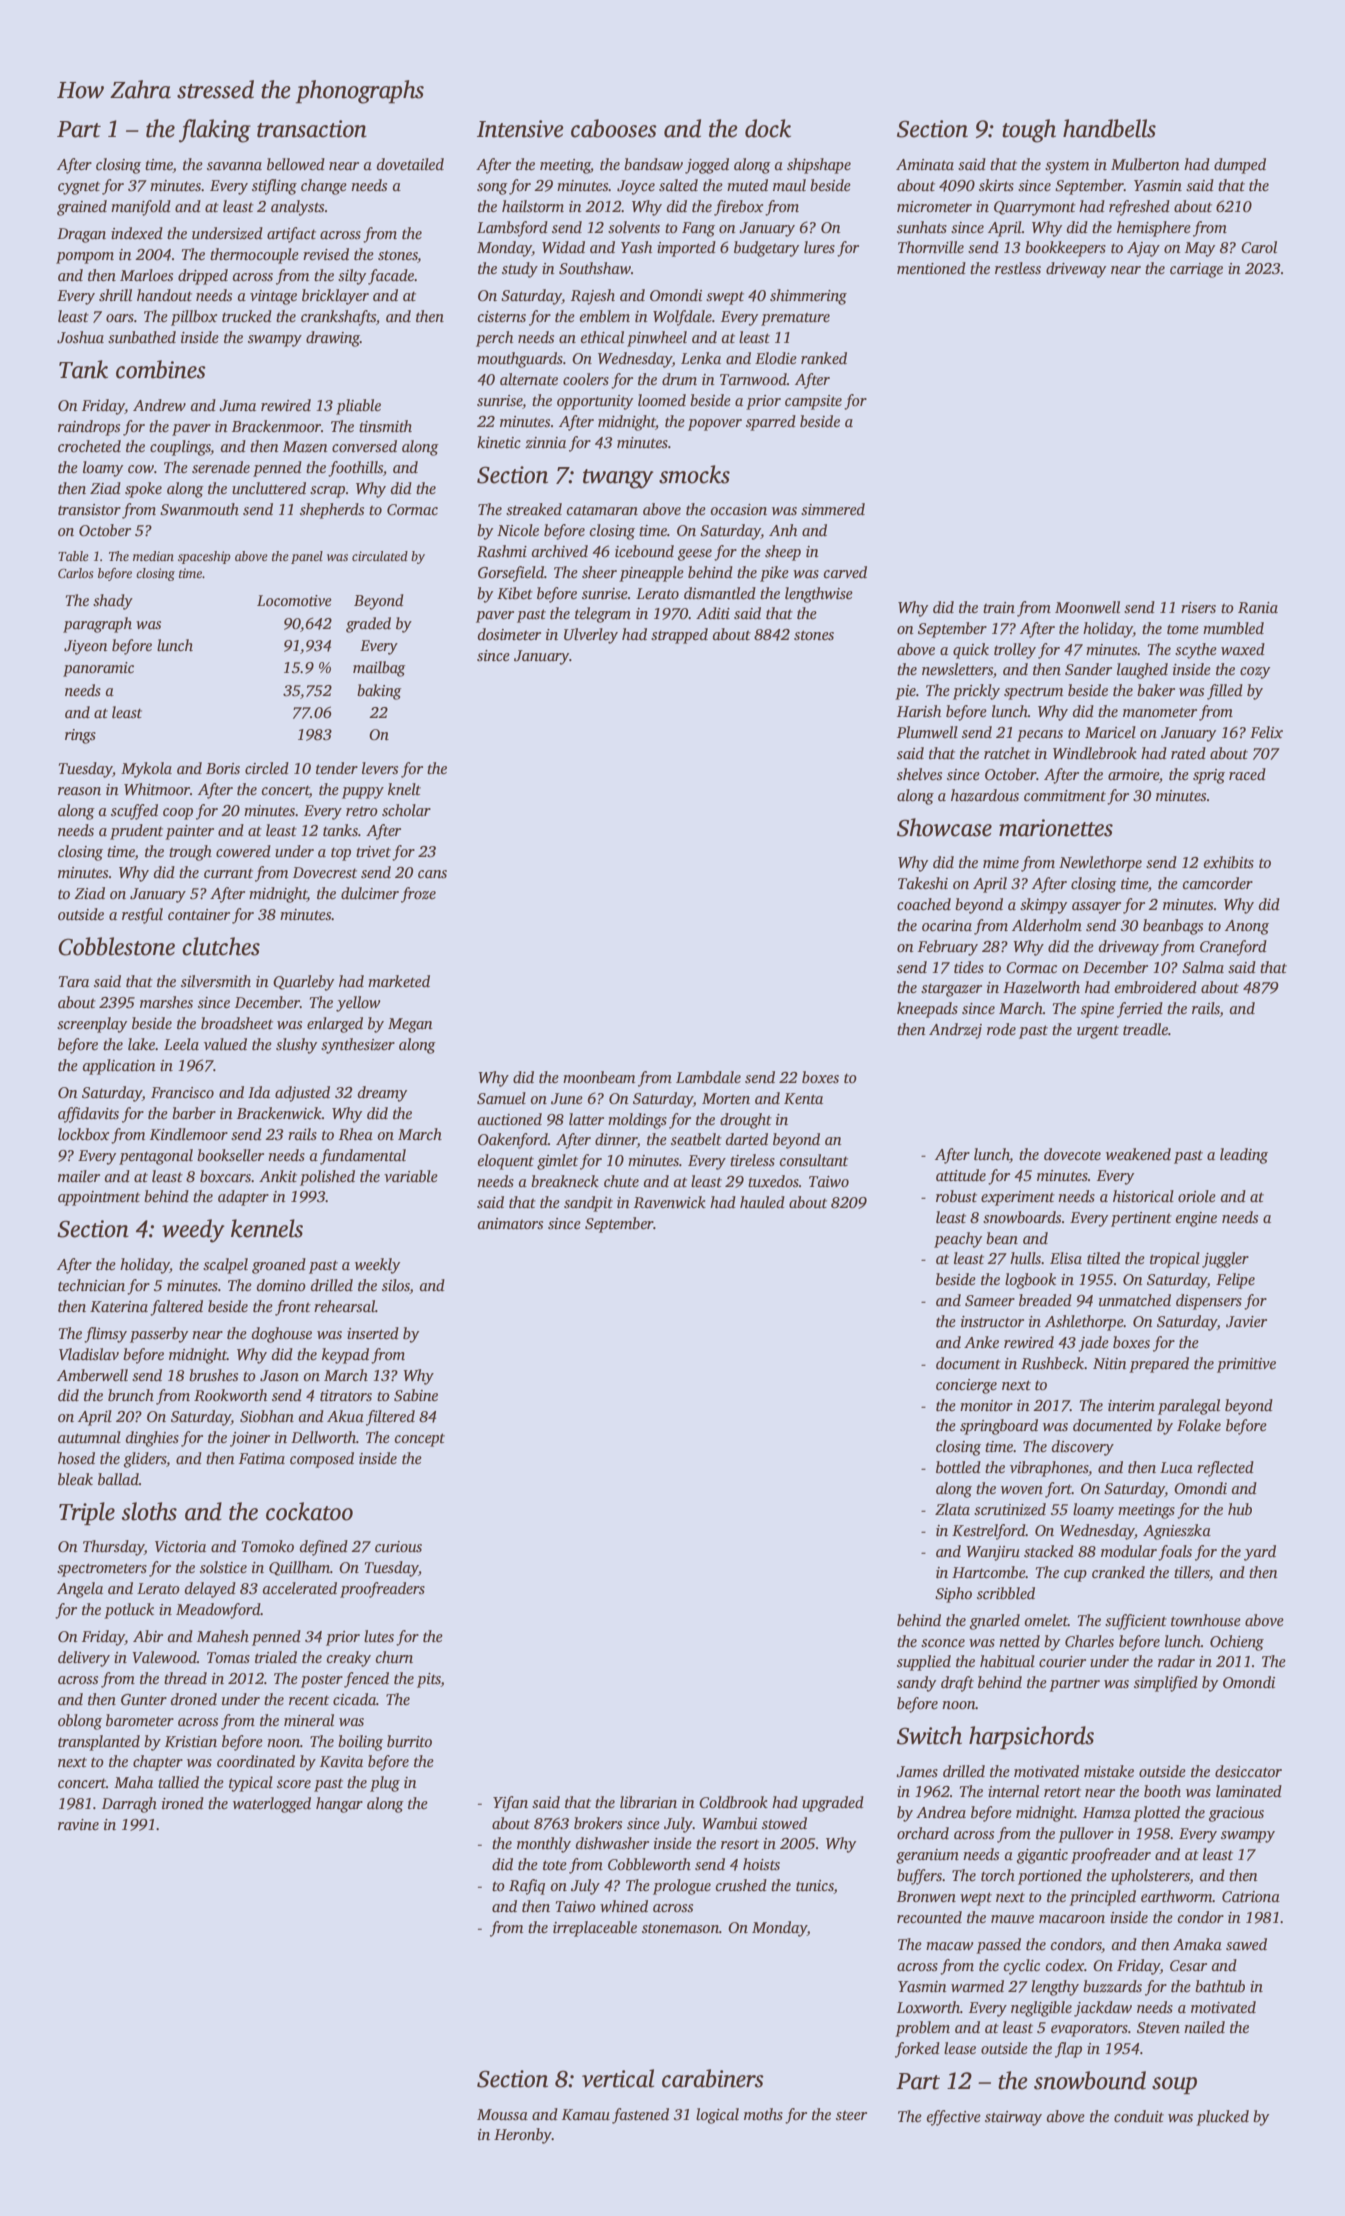 The image size is (1345, 2216). What do you see at coordinates (958, 1240) in the image?
I see `peachy` at bounding box center [958, 1240].
